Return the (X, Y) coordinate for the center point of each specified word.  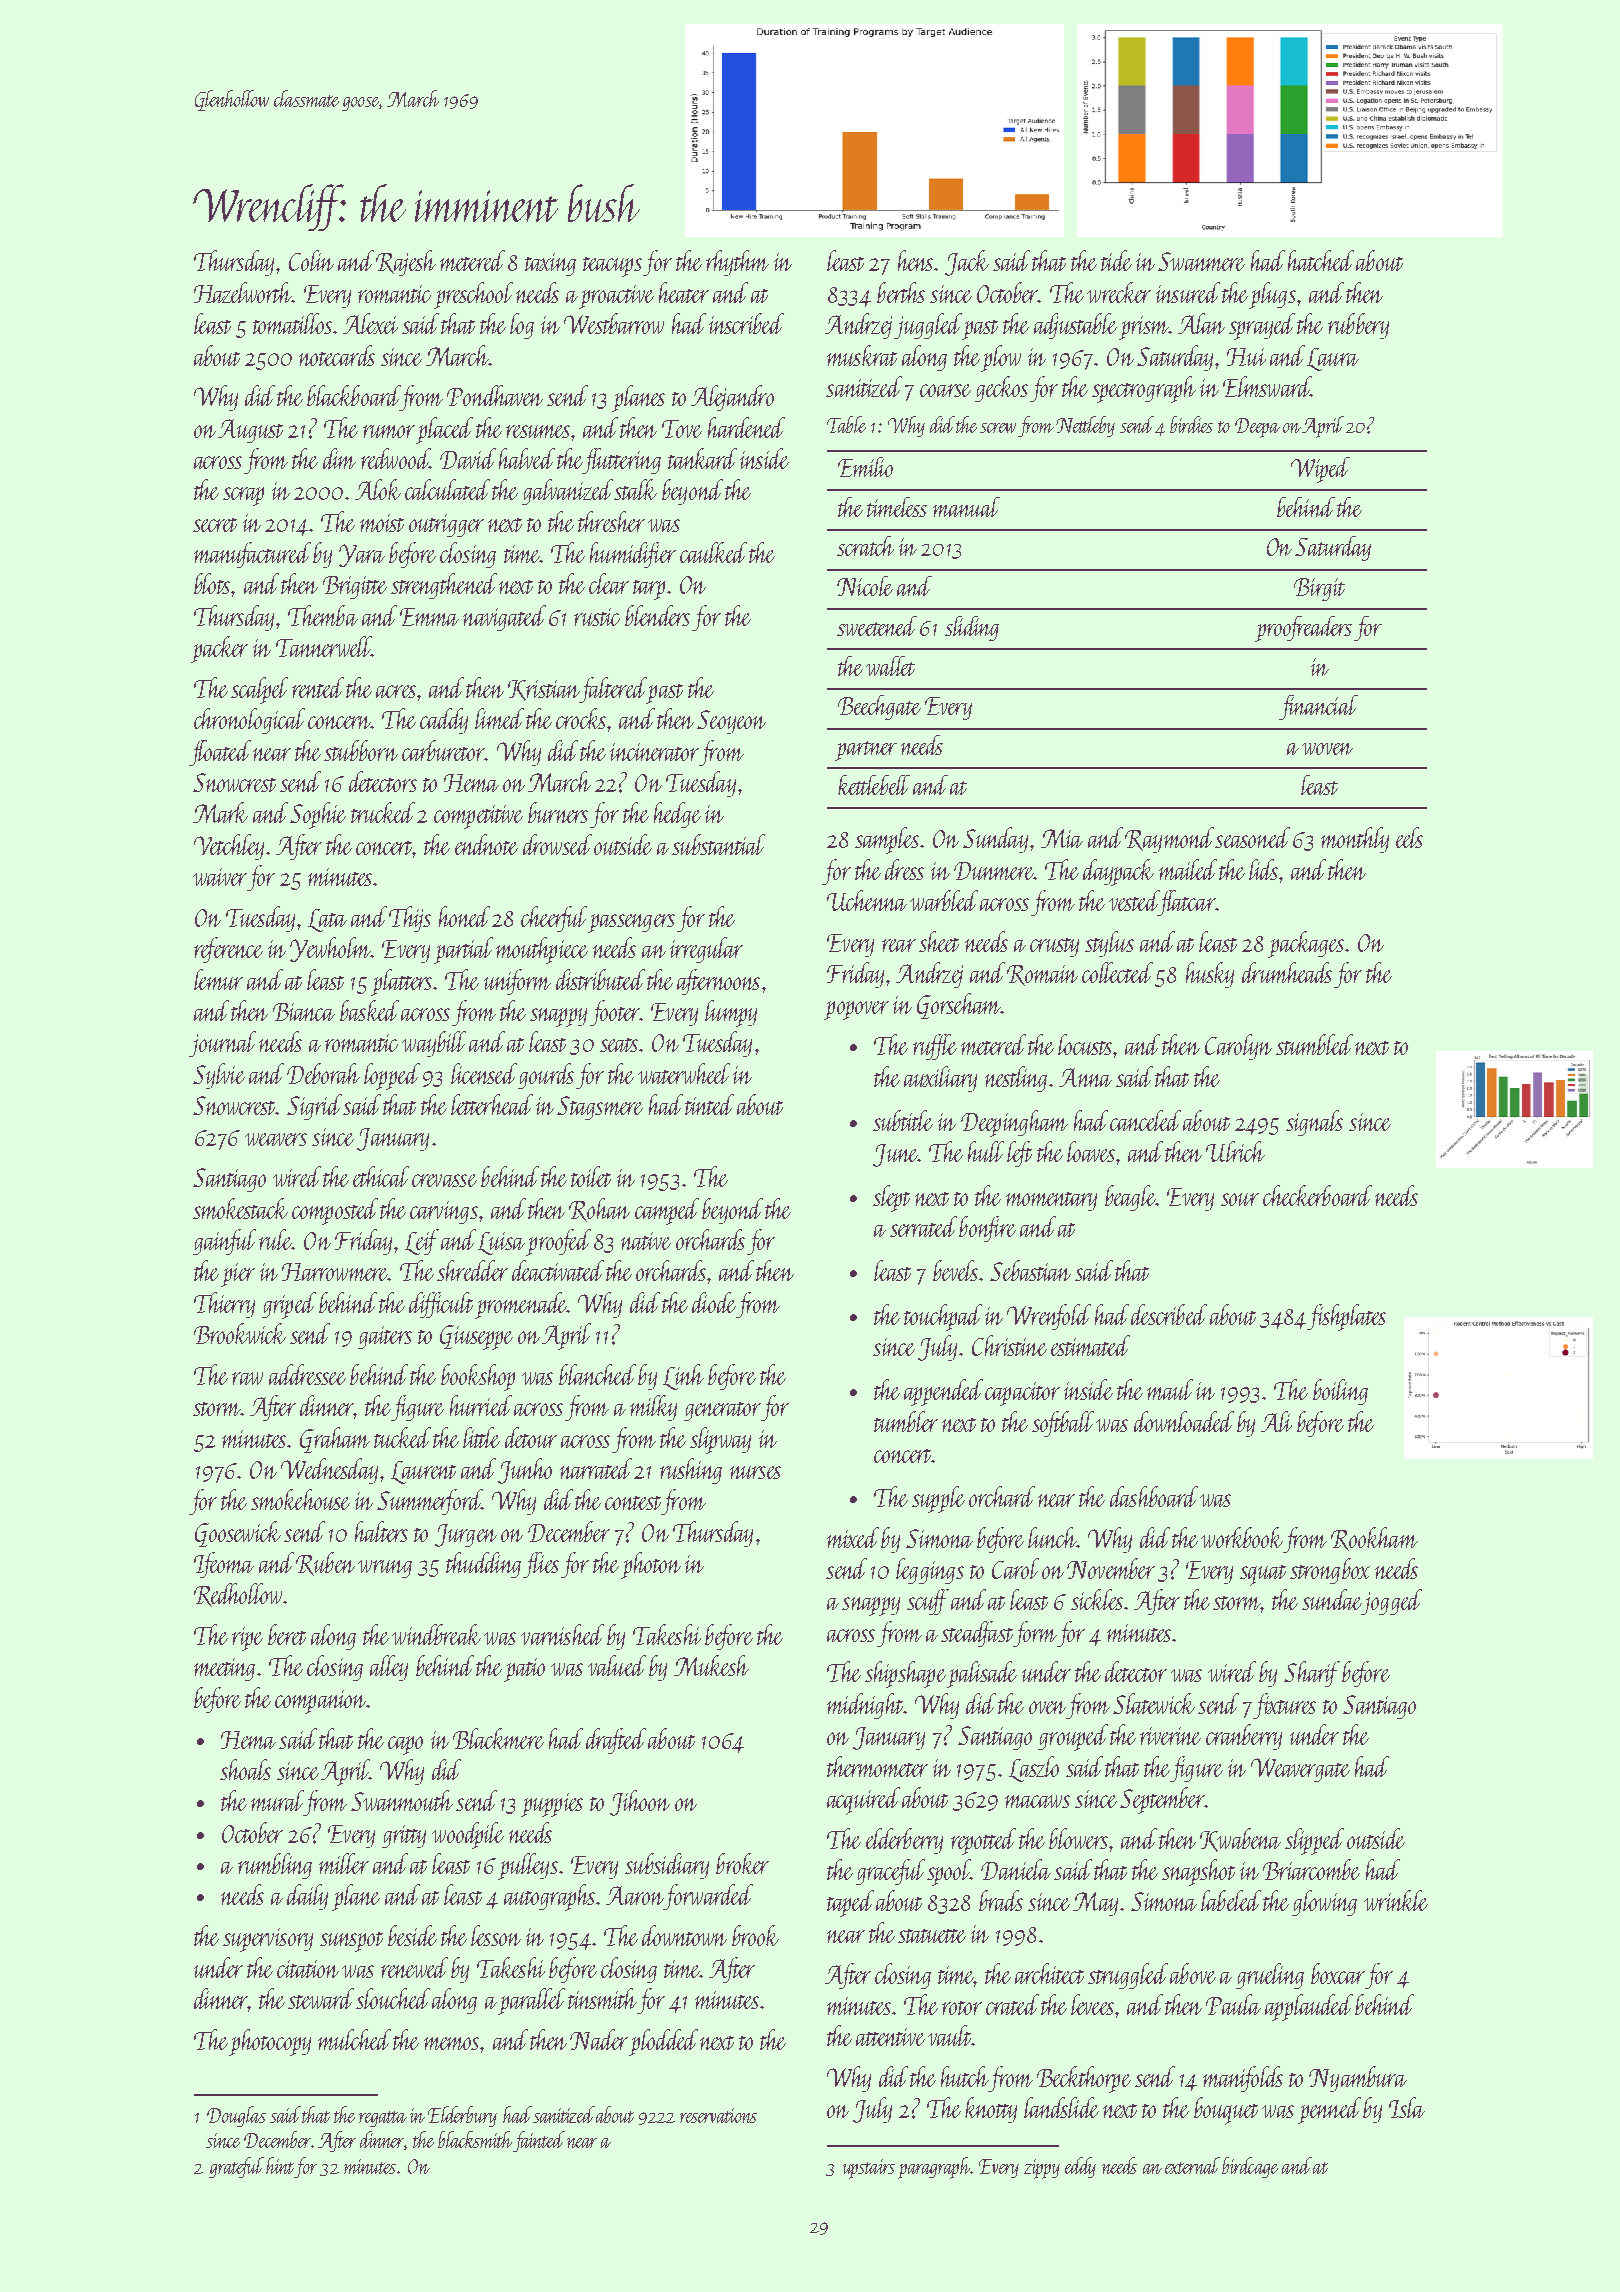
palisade (982, 1674)
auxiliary (940, 1079)
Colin (311, 260)
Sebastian (1030, 1270)
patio (524, 1670)
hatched (1321, 260)
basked (369, 1010)
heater (684, 292)
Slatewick (1154, 1703)
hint (280, 2165)
